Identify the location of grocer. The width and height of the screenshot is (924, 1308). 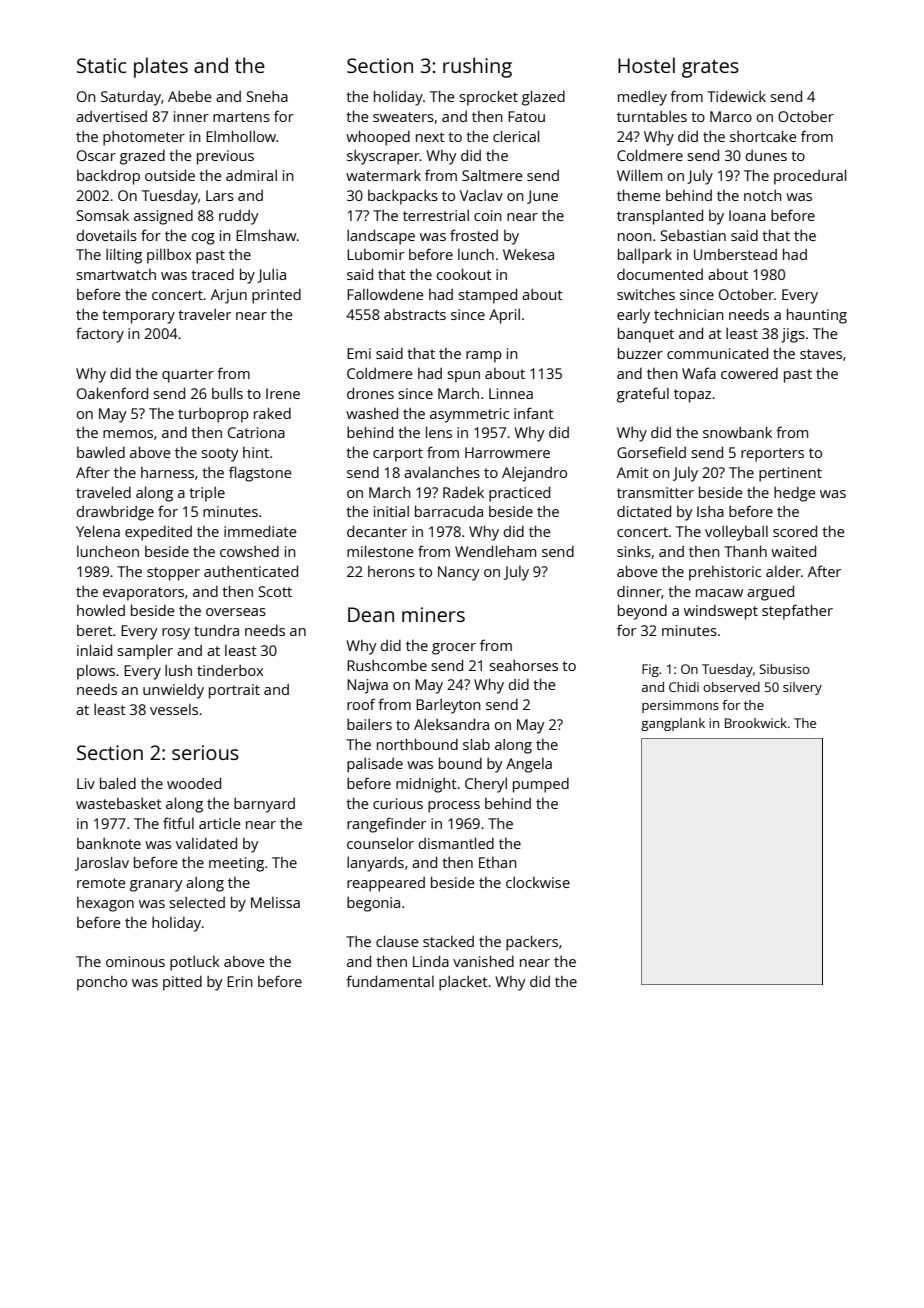
(454, 649).
